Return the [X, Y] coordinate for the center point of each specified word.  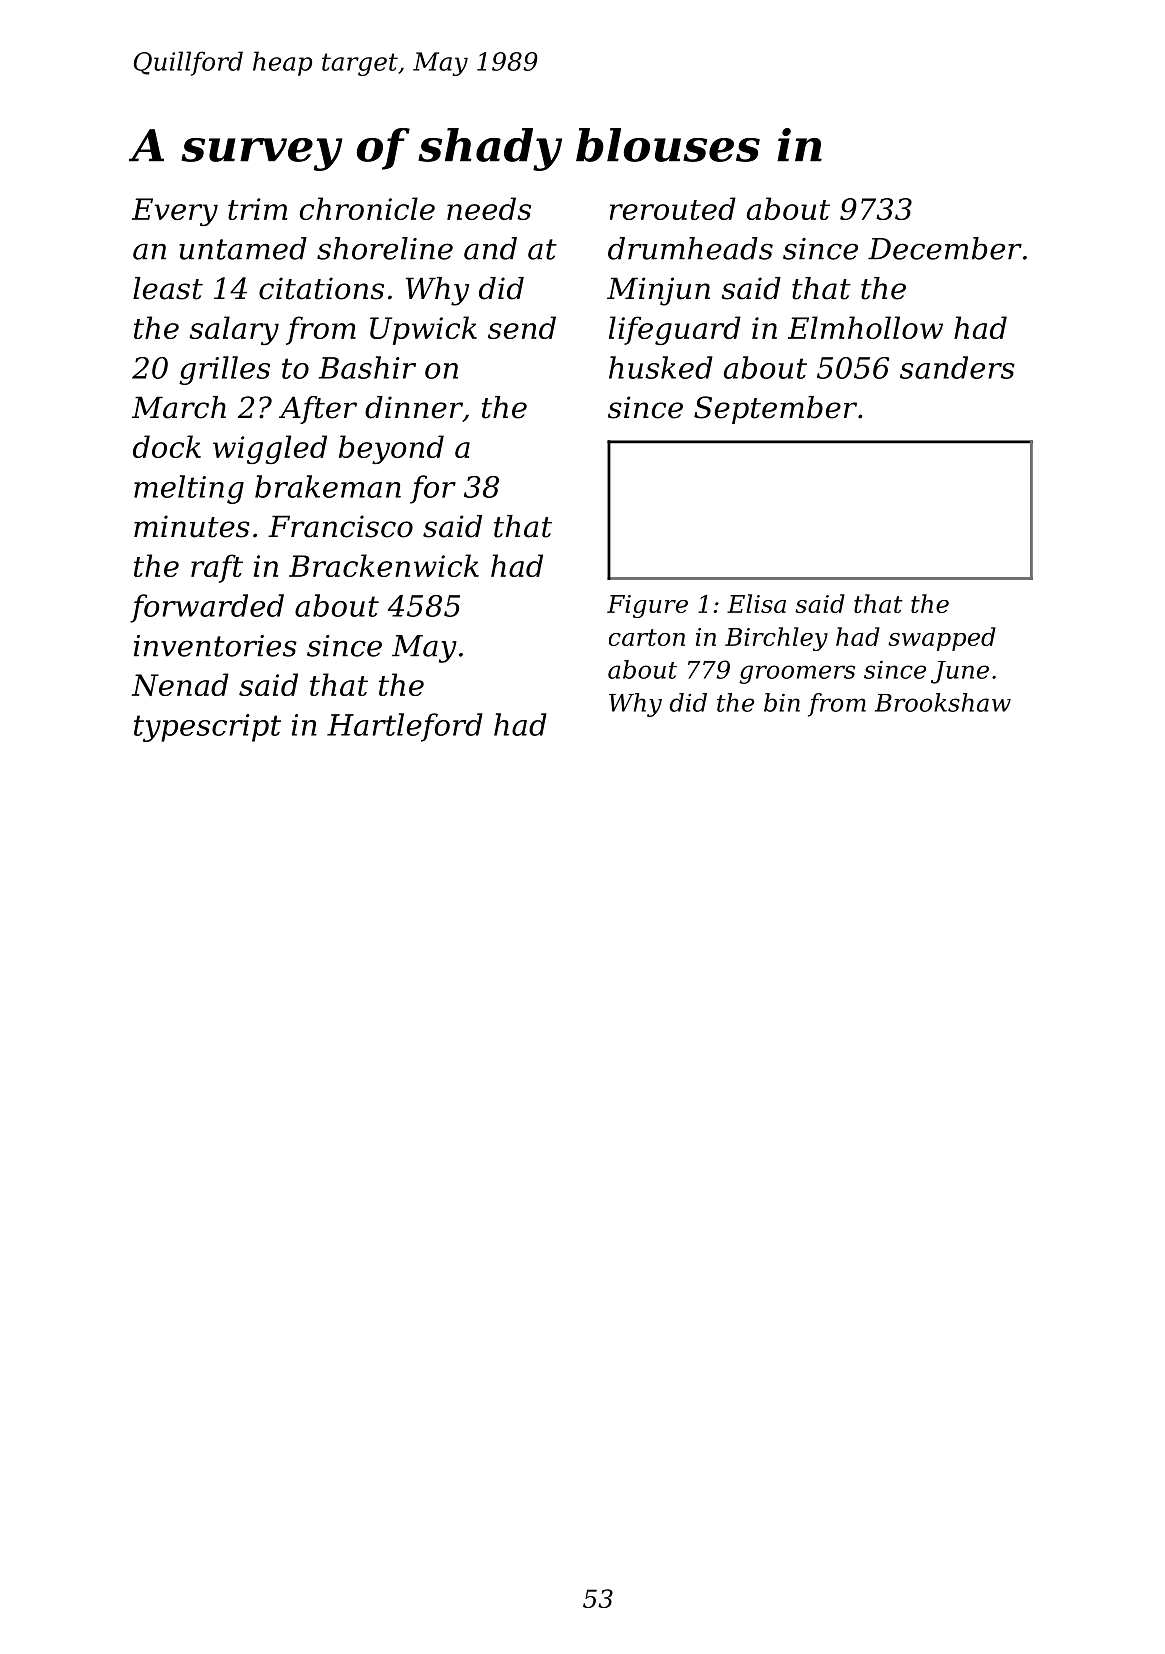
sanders [957, 367]
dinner [414, 408]
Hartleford [405, 727]
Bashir [367, 367]
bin [782, 702]
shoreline [385, 248]
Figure [647, 606]
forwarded [207, 608]
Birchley [776, 639]
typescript [207, 728]
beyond [391, 449]
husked [661, 367]
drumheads [690, 248]
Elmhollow [865, 327]
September [775, 410]
